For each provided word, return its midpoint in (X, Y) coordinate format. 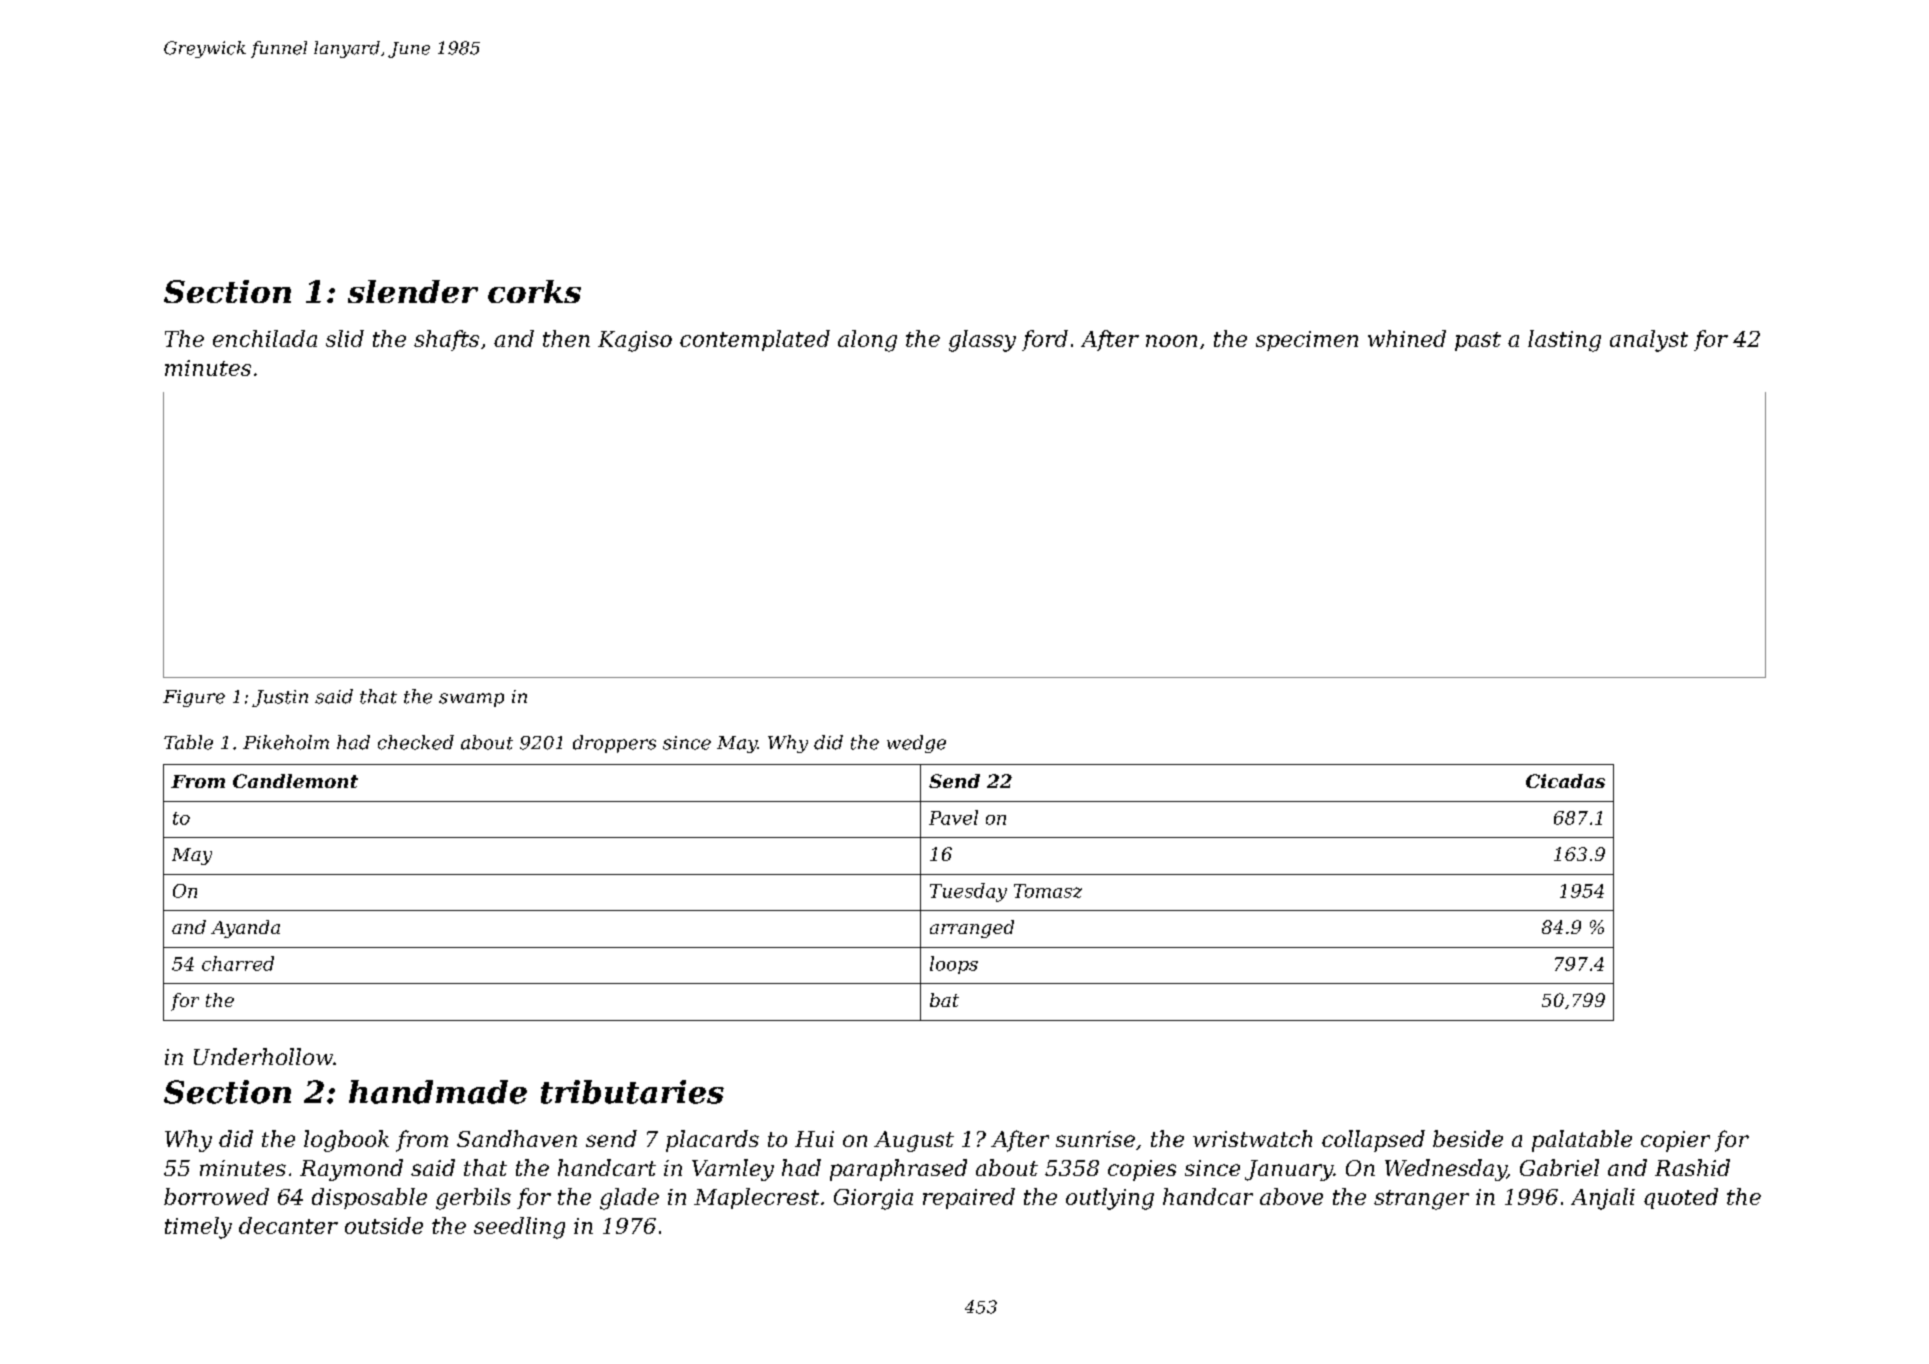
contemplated (755, 340)
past (1478, 341)
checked (416, 742)
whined (1407, 338)
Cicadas (1565, 781)
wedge (916, 744)
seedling (519, 1228)
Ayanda (245, 929)
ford (1045, 340)
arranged (972, 929)
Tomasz (1048, 891)
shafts (446, 340)
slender (413, 291)
